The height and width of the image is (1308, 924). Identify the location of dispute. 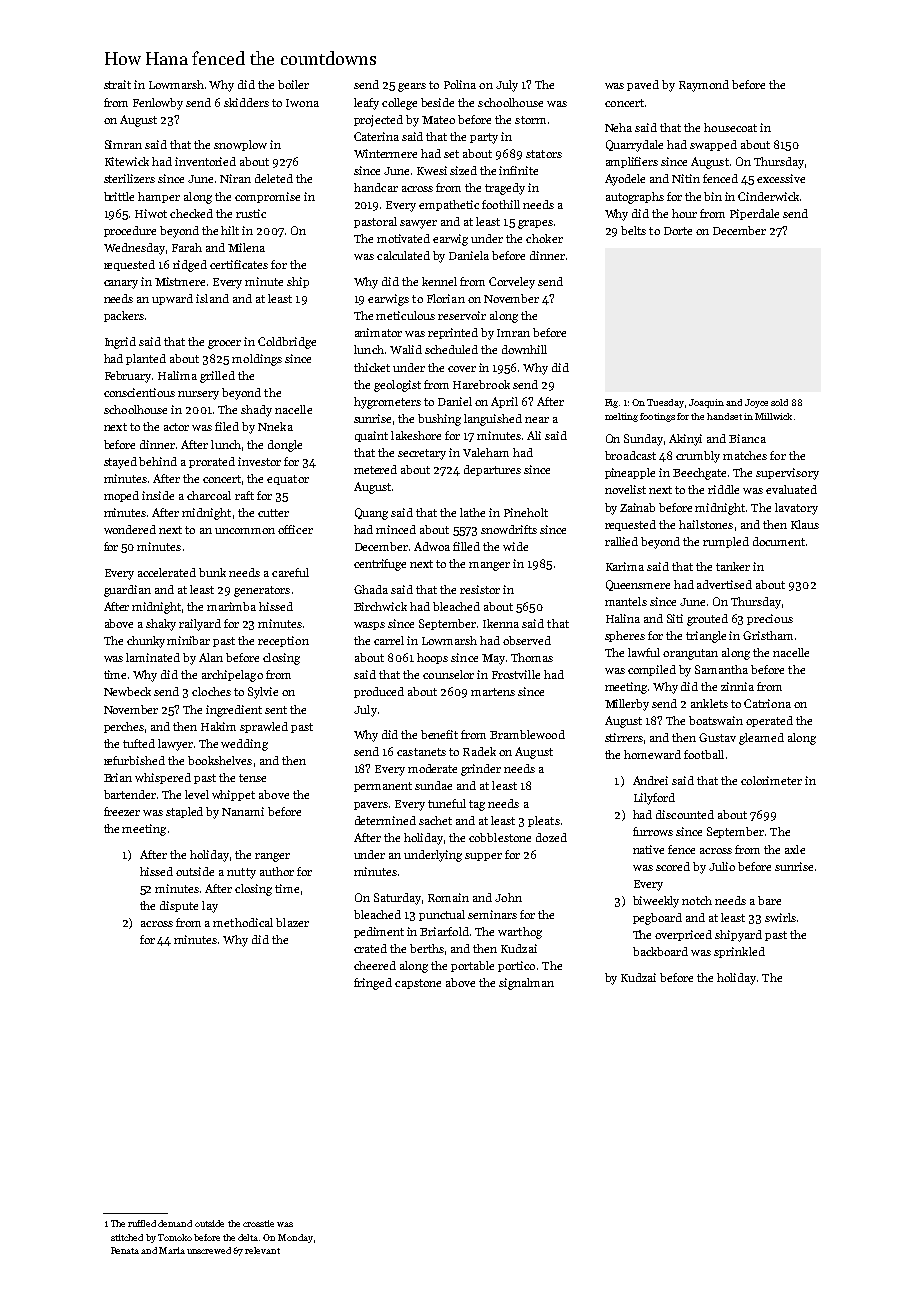
(179, 906).
